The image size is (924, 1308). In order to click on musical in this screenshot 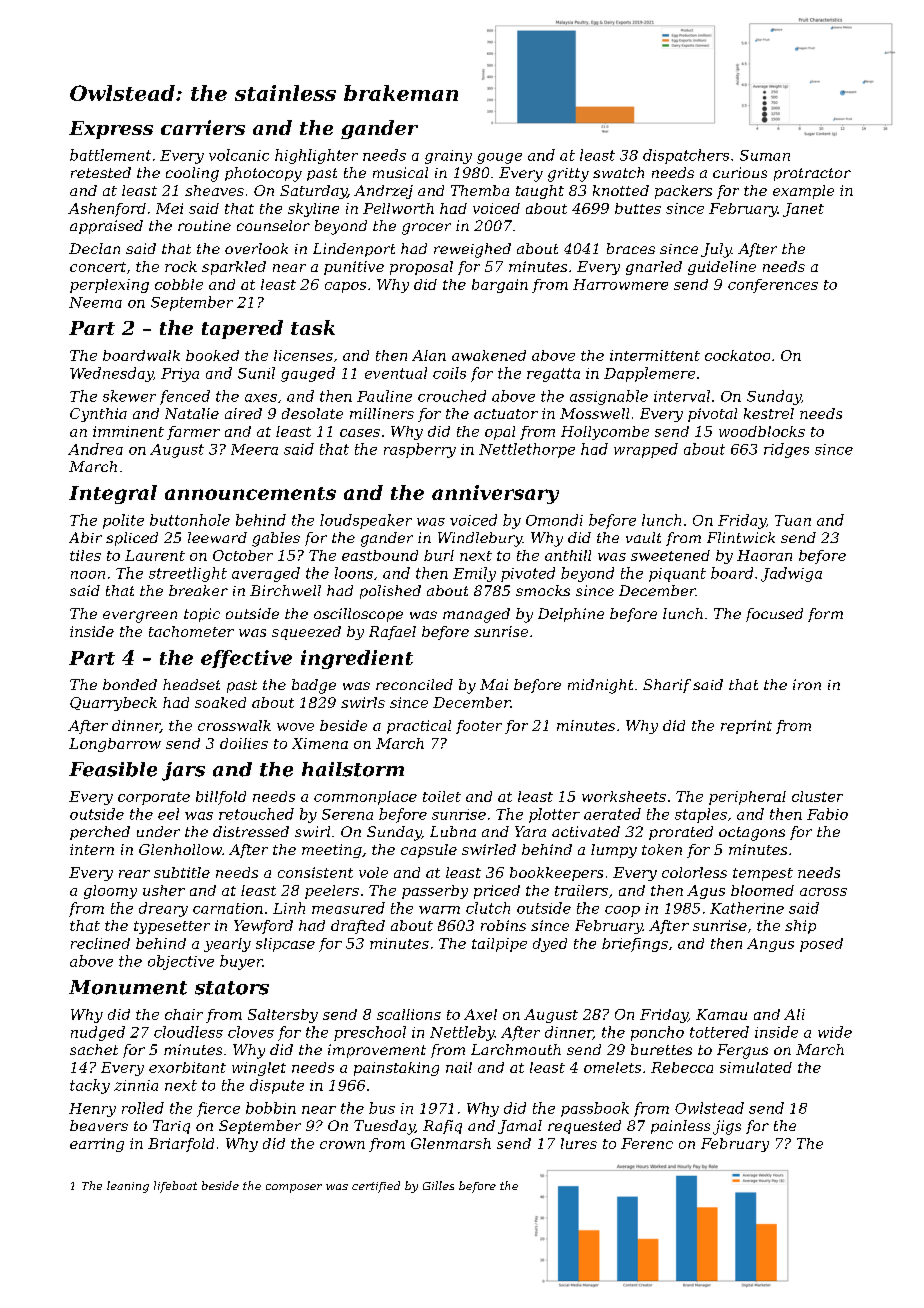, I will do `click(400, 172)`.
